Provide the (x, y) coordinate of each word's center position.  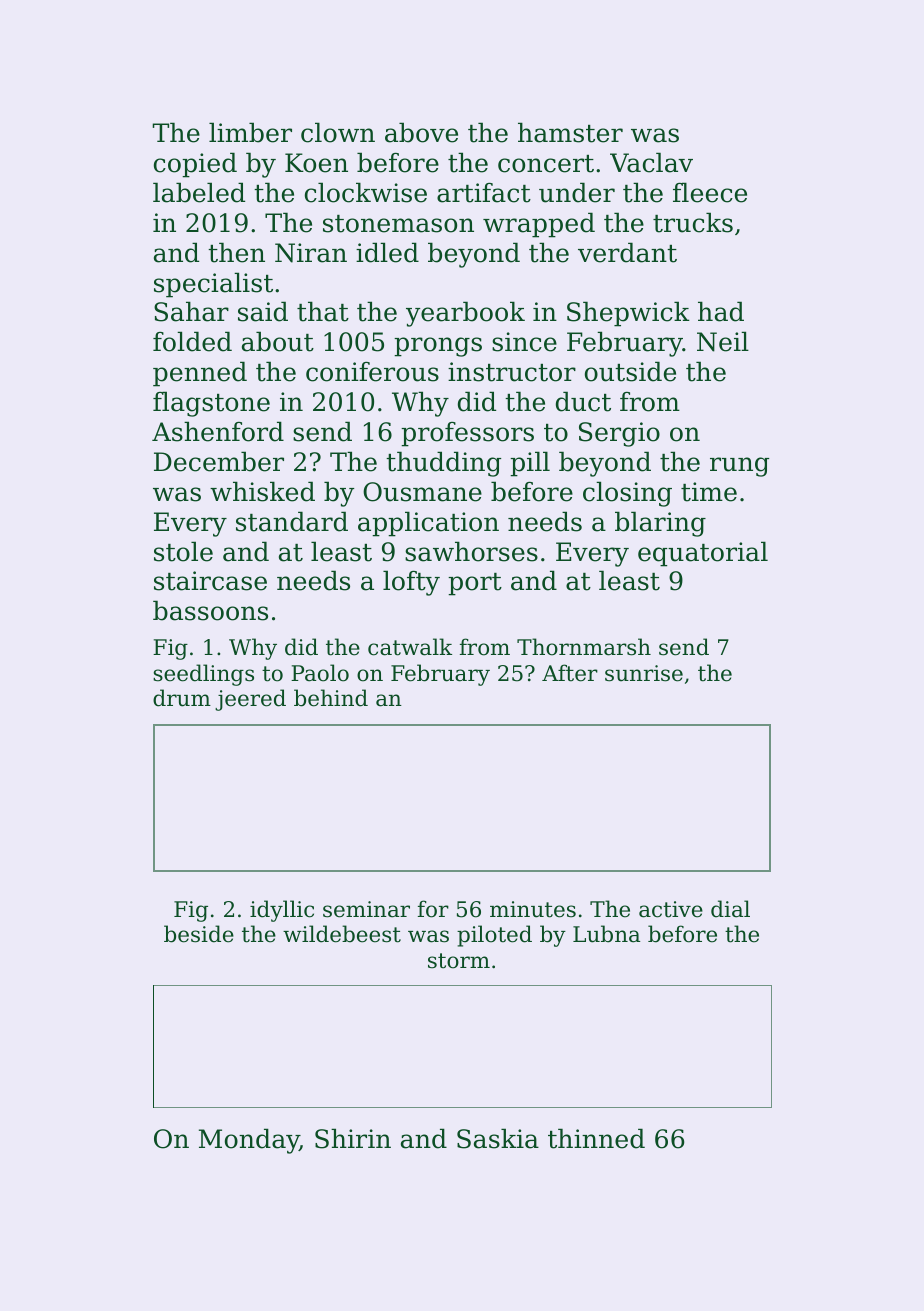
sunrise (644, 673)
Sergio (619, 434)
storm (459, 961)
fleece (710, 192)
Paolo (320, 673)
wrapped (539, 225)
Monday (249, 1141)
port (475, 584)
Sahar (191, 311)
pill (530, 464)
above (421, 132)
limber (250, 132)
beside (199, 934)
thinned (596, 1138)
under (577, 192)
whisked (262, 491)
